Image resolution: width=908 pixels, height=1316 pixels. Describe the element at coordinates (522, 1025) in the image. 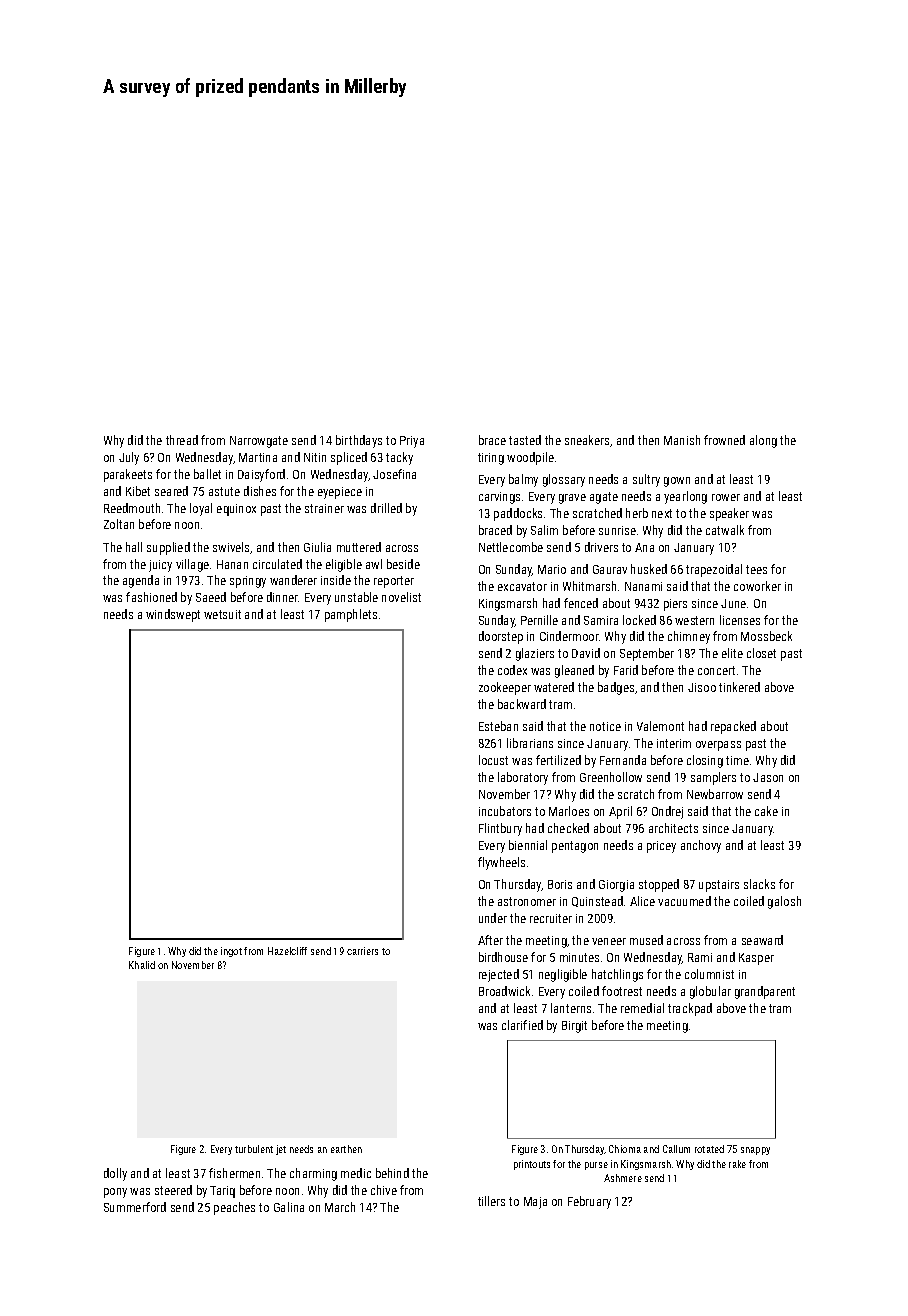

I see `clarified` at that location.
